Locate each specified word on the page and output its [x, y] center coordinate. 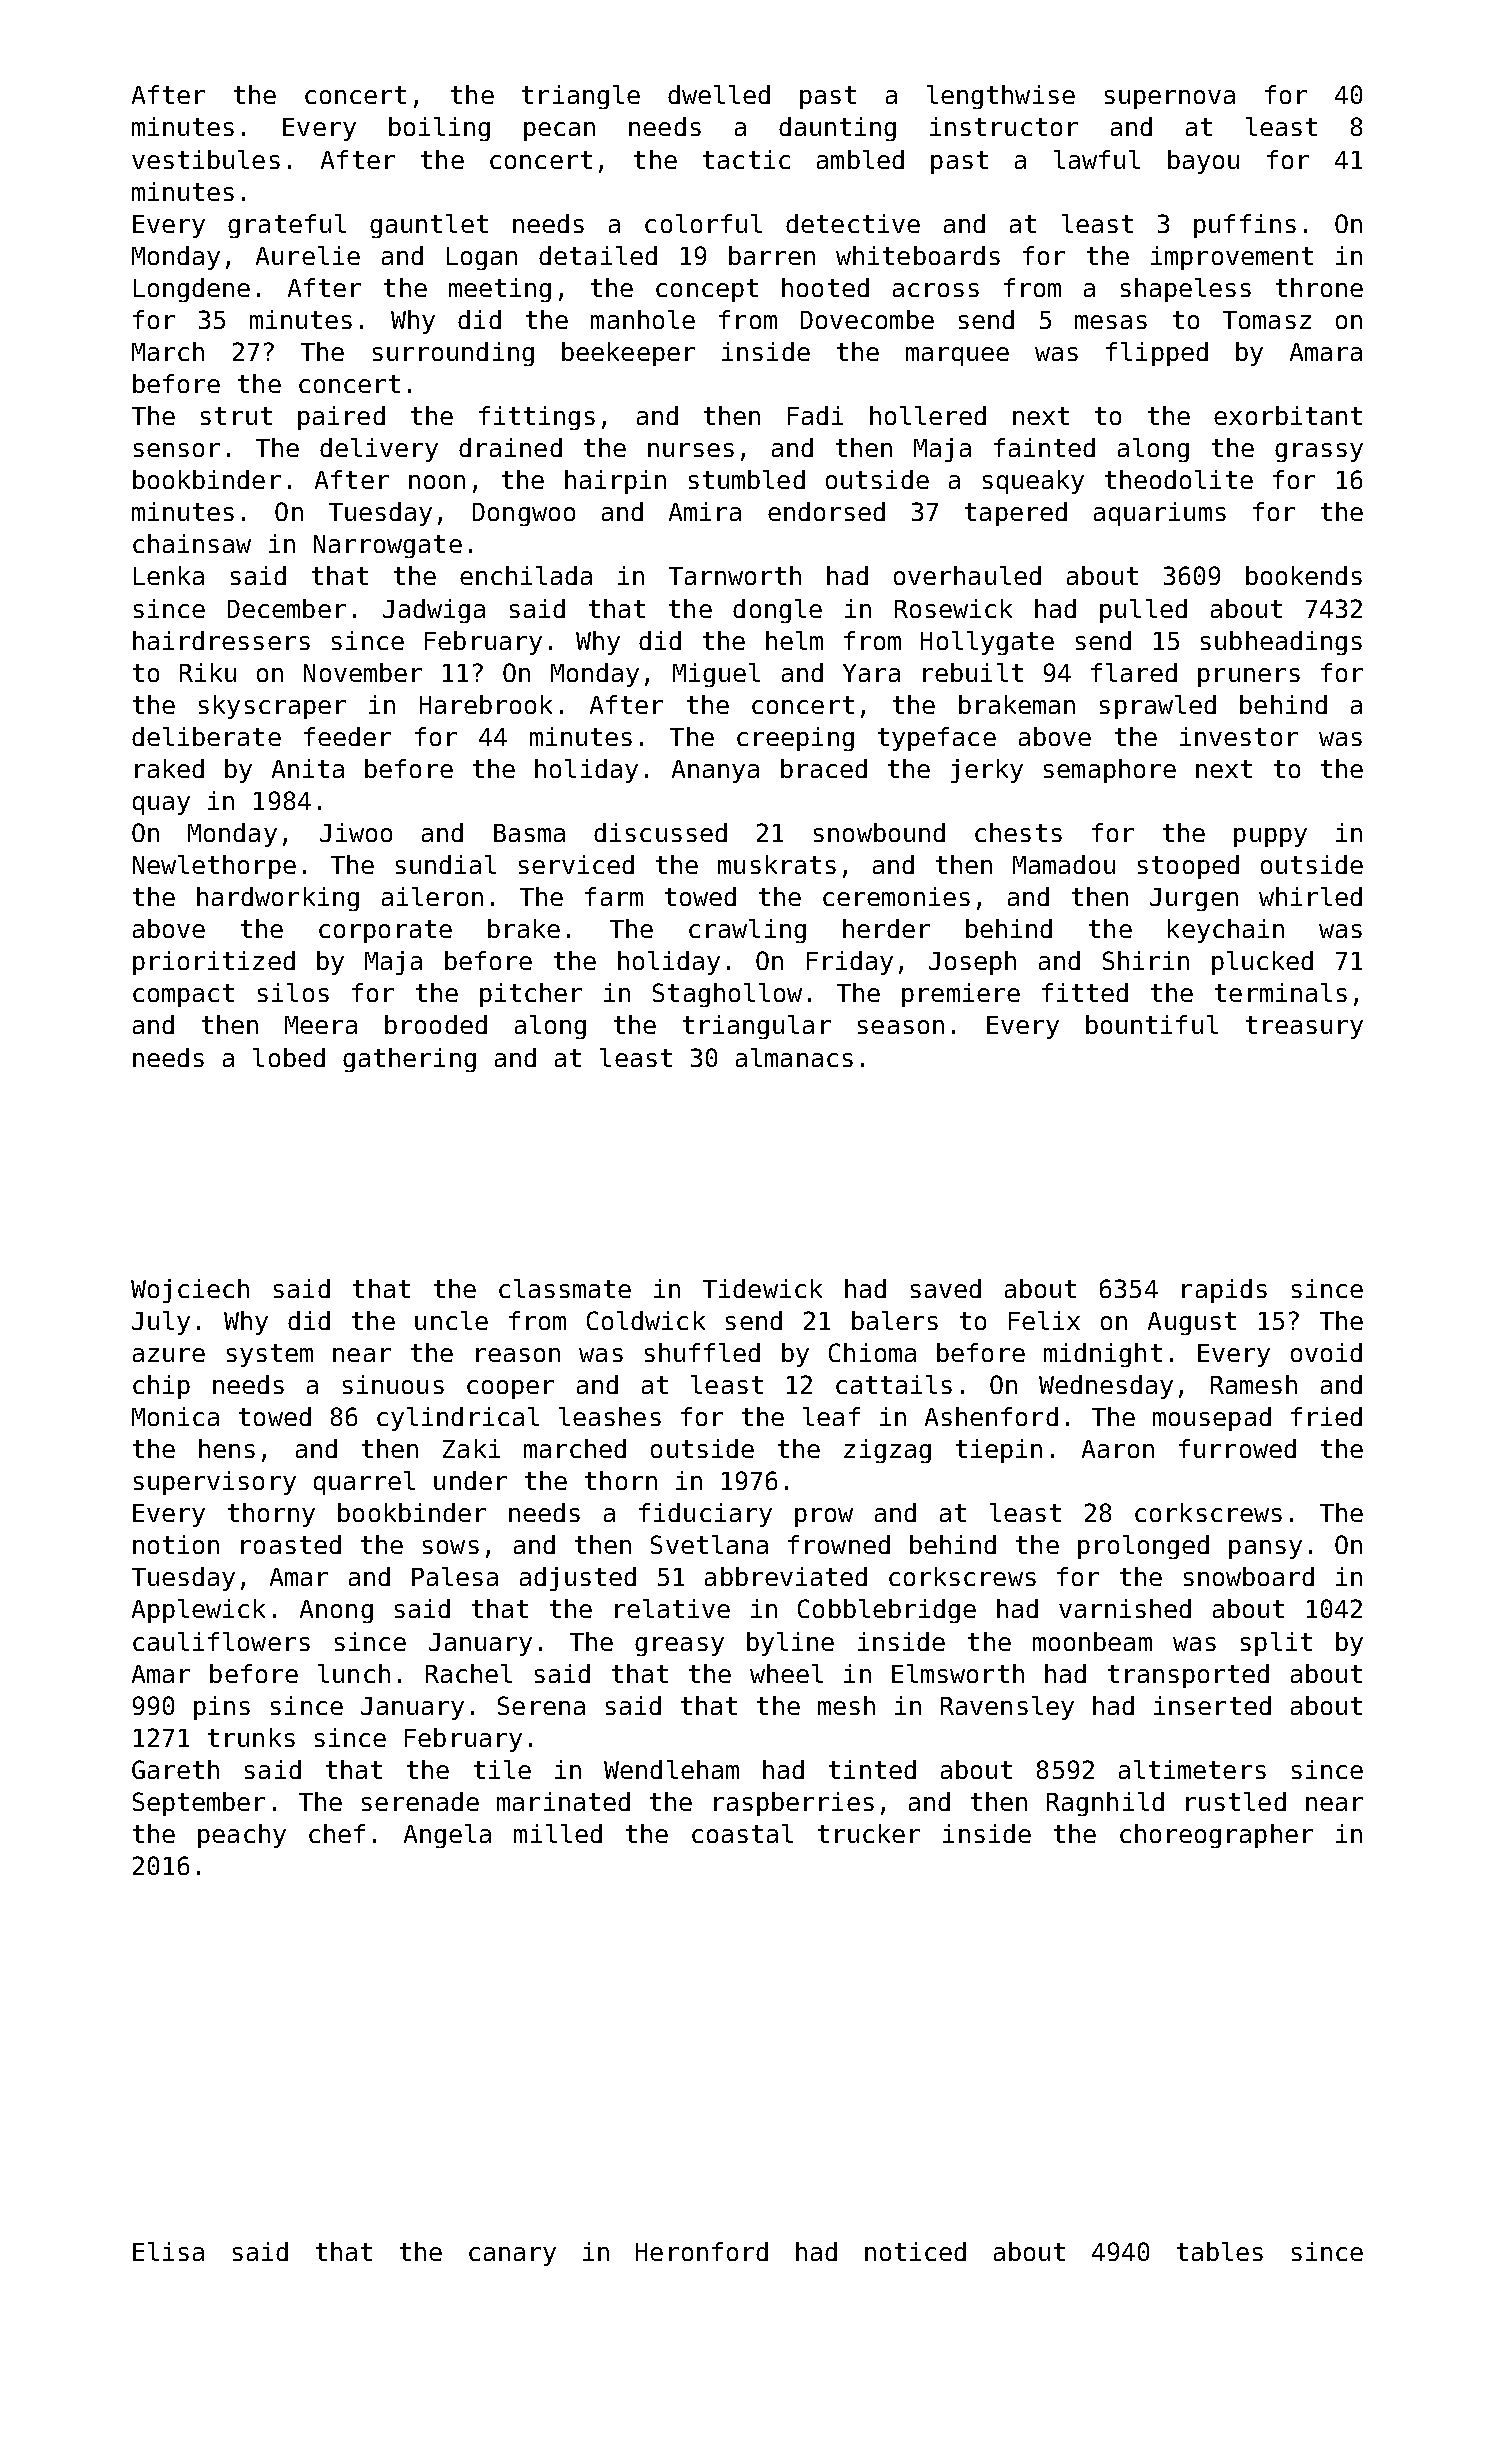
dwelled [719, 94]
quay [161, 805]
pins [222, 1708]
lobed [289, 1057]
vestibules [206, 159]
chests [1018, 832]
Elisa [168, 2251]
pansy [1265, 1549]
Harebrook [486, 704]
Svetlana [709, 1544]
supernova [1170, 99]
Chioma [872, 1352]
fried [1326, 1416]
